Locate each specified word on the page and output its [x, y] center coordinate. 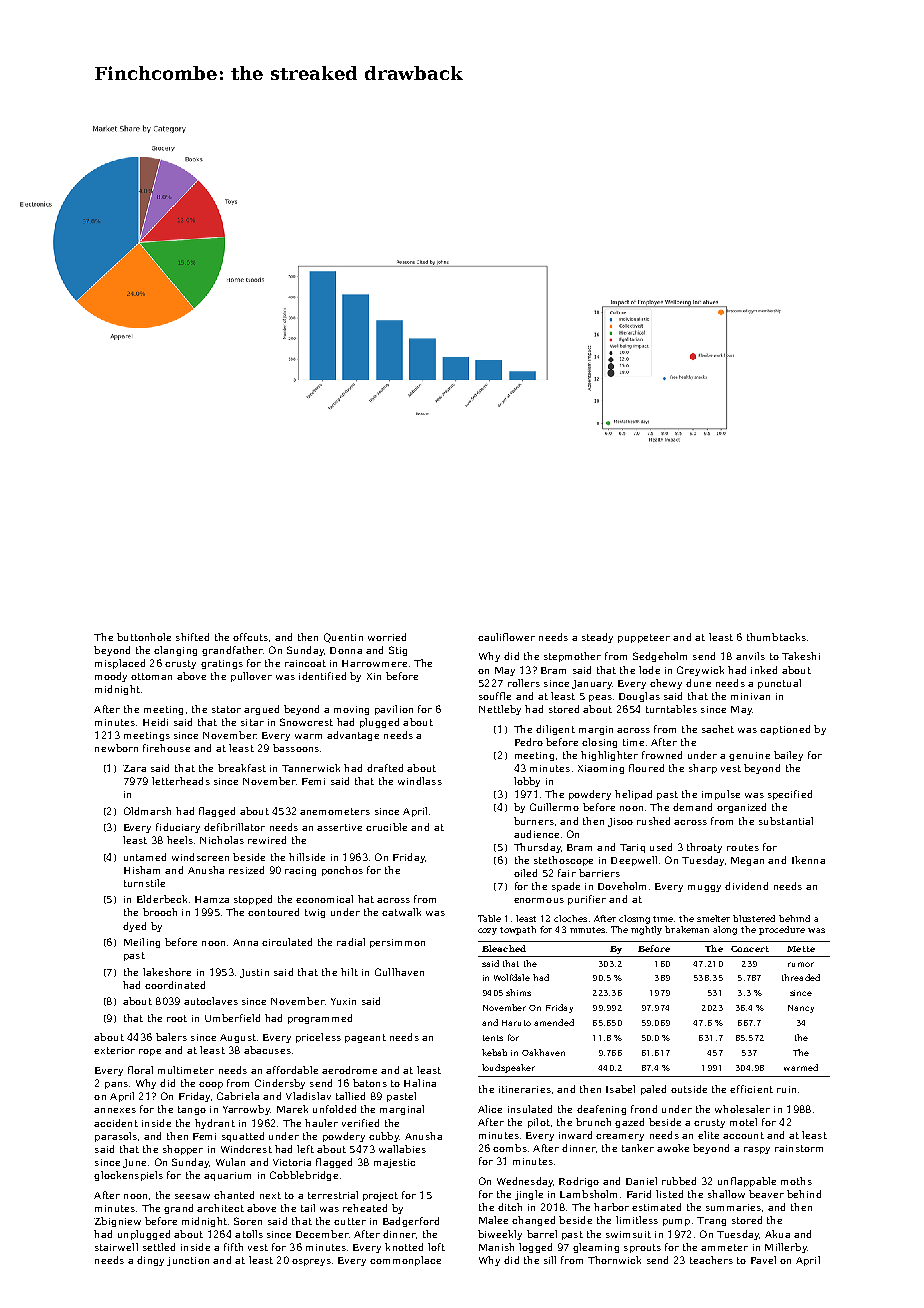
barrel [542, 1234]
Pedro [529, 742]
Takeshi [801, 656]
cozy [487, 931]
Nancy [801, 1009]
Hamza [212, 899]
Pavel [763, 1260]
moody [111, 677]
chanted [234, 1195]
